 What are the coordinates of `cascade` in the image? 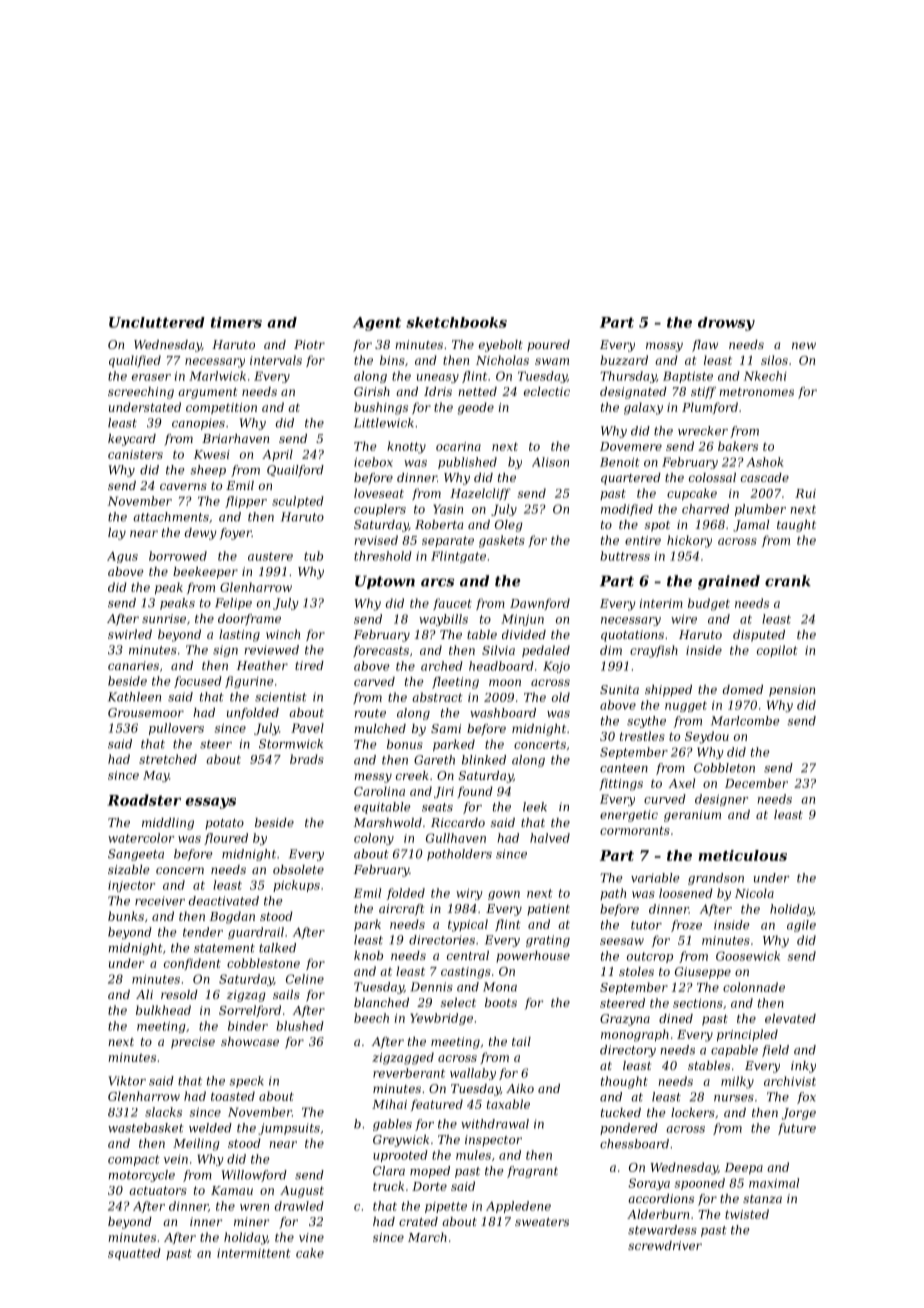 It's located at (765, 477).
